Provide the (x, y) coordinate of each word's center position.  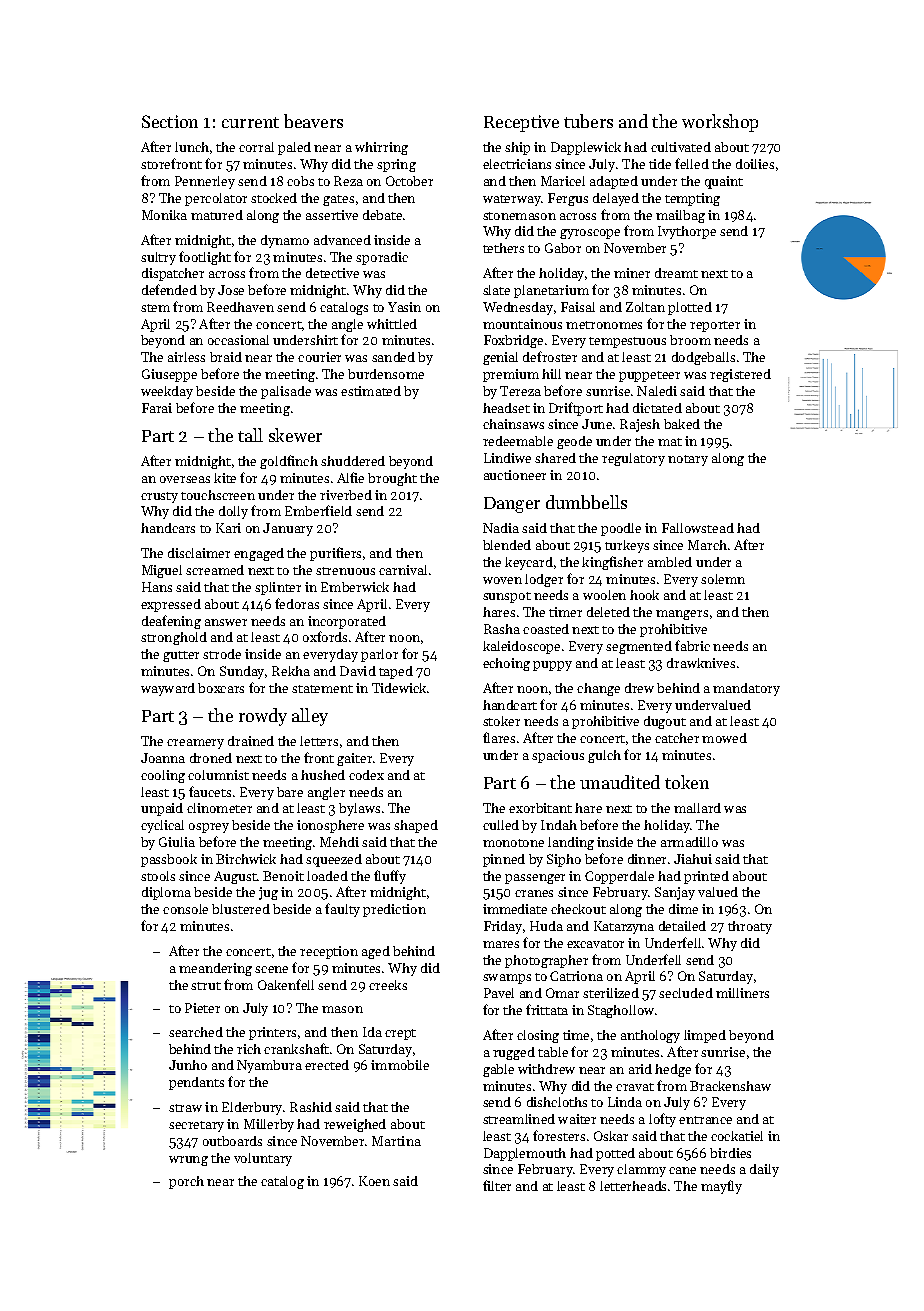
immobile (400, 1065)
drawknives (701, 663)
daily (764, 1170)
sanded (393, 357)
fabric (692, 645)
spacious (558, 756)
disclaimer (199, 553)
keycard (529, 563)
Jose (231, 290)
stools (158, 876)
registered (740, 375)
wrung (188, 1161)
